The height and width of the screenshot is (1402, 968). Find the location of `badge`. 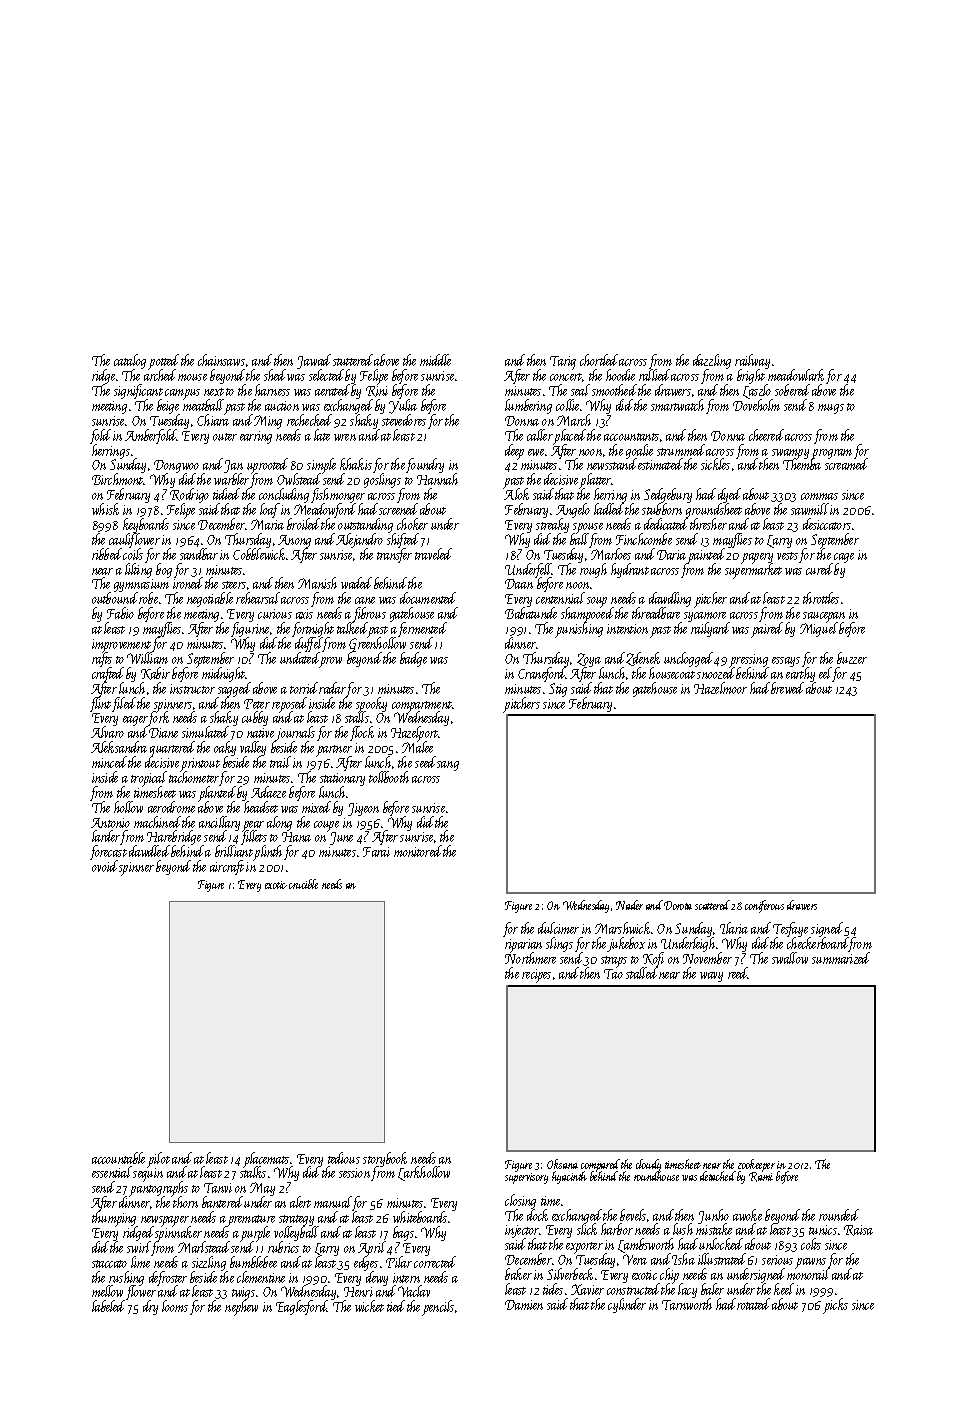

badge is located at coordinates (413, 659).
